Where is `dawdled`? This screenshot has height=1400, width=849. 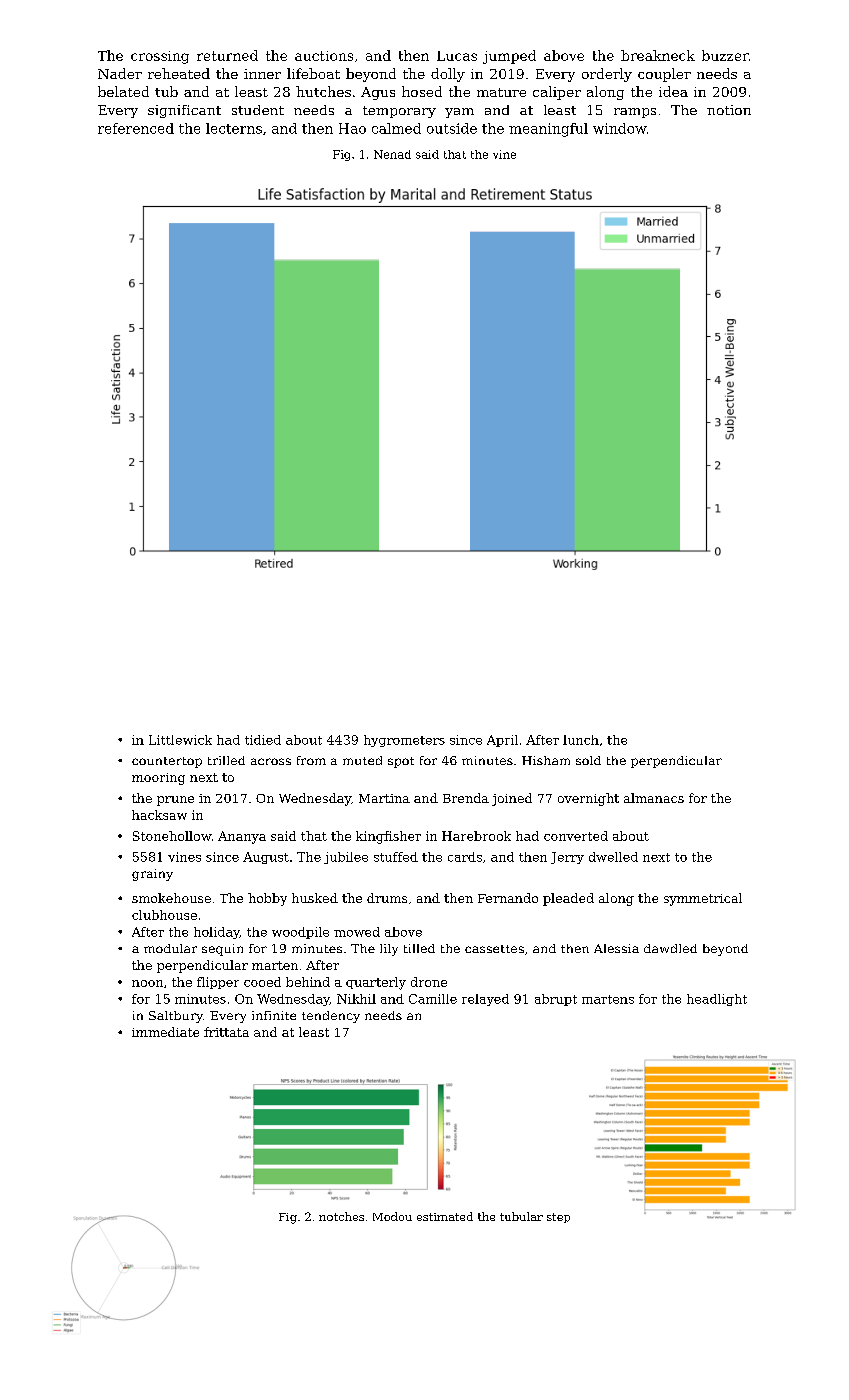
dawdled is located at coordinates (670, 948).
